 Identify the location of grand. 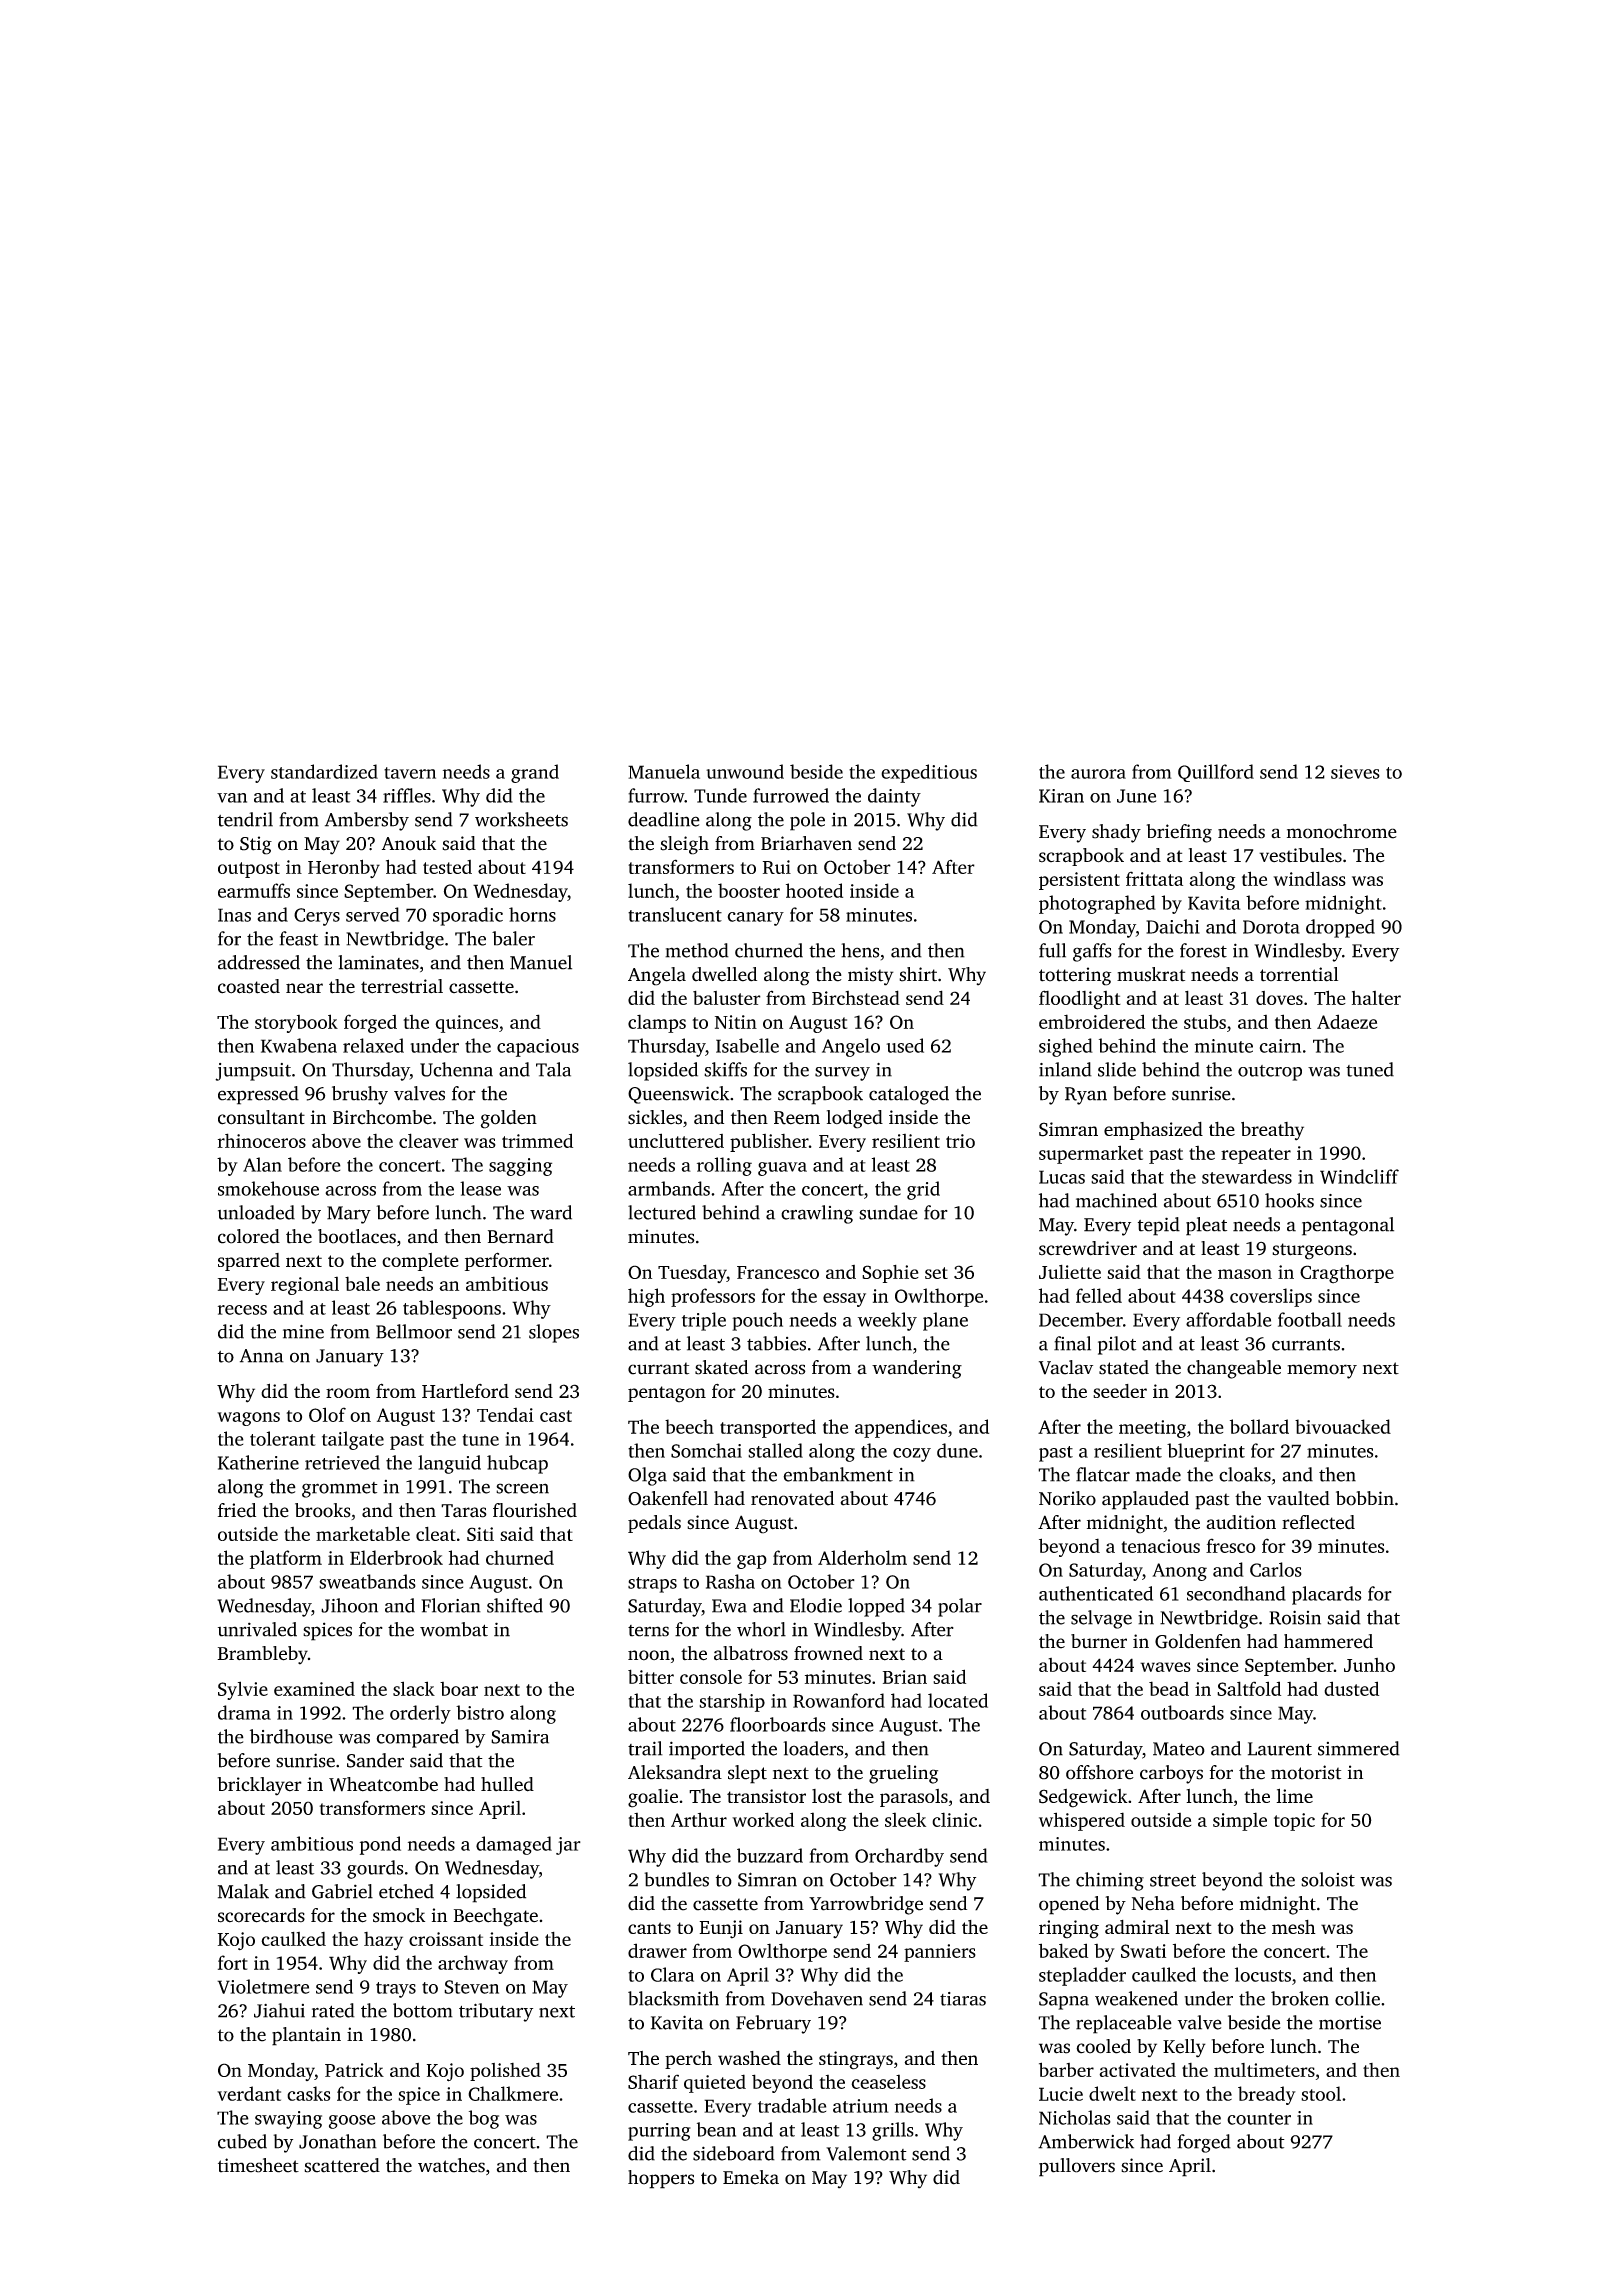
(535, 773).
